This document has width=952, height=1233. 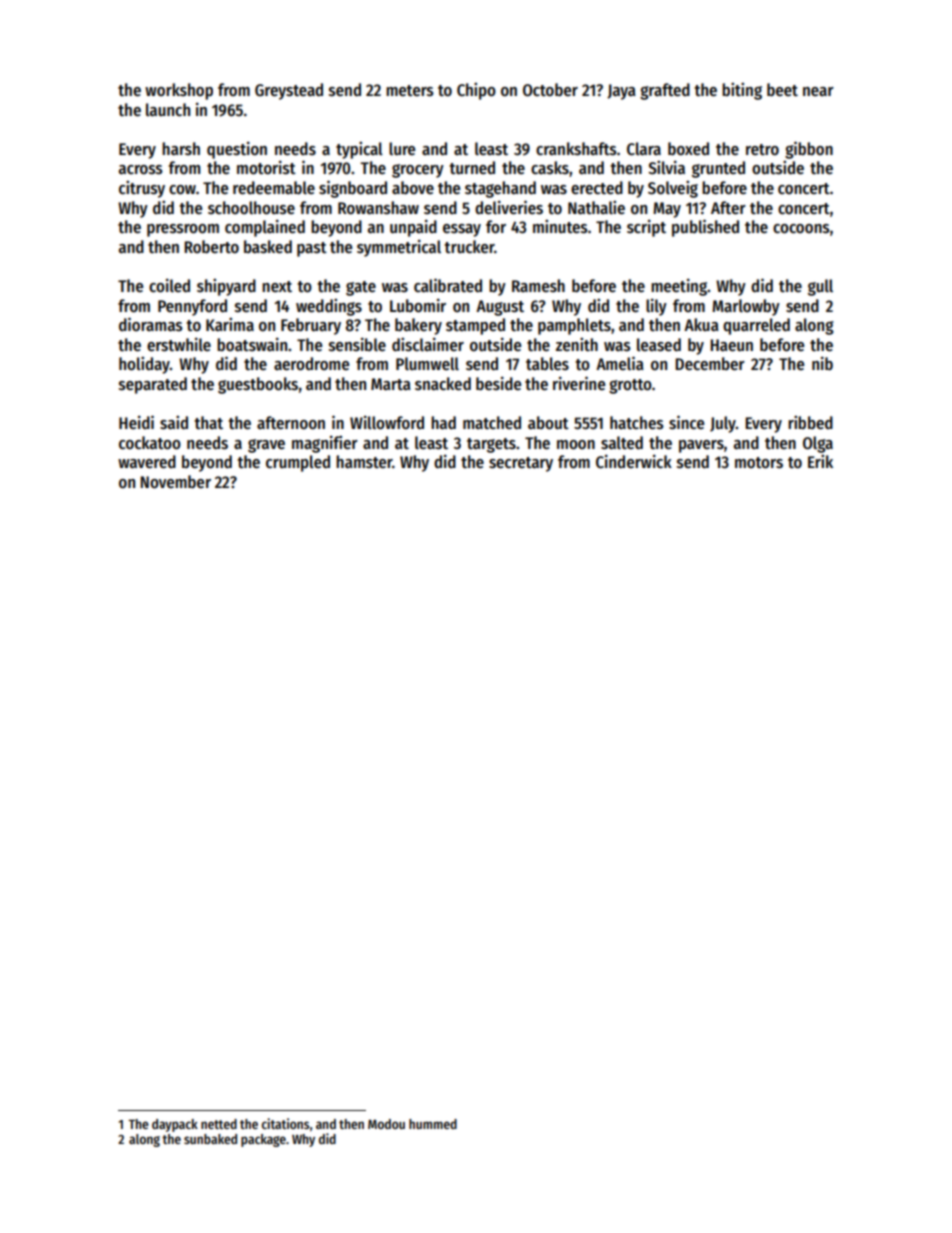 What do you see at coordinates (169, 285) in the document?
I see `coiled` at bounding box center [169, 285].
